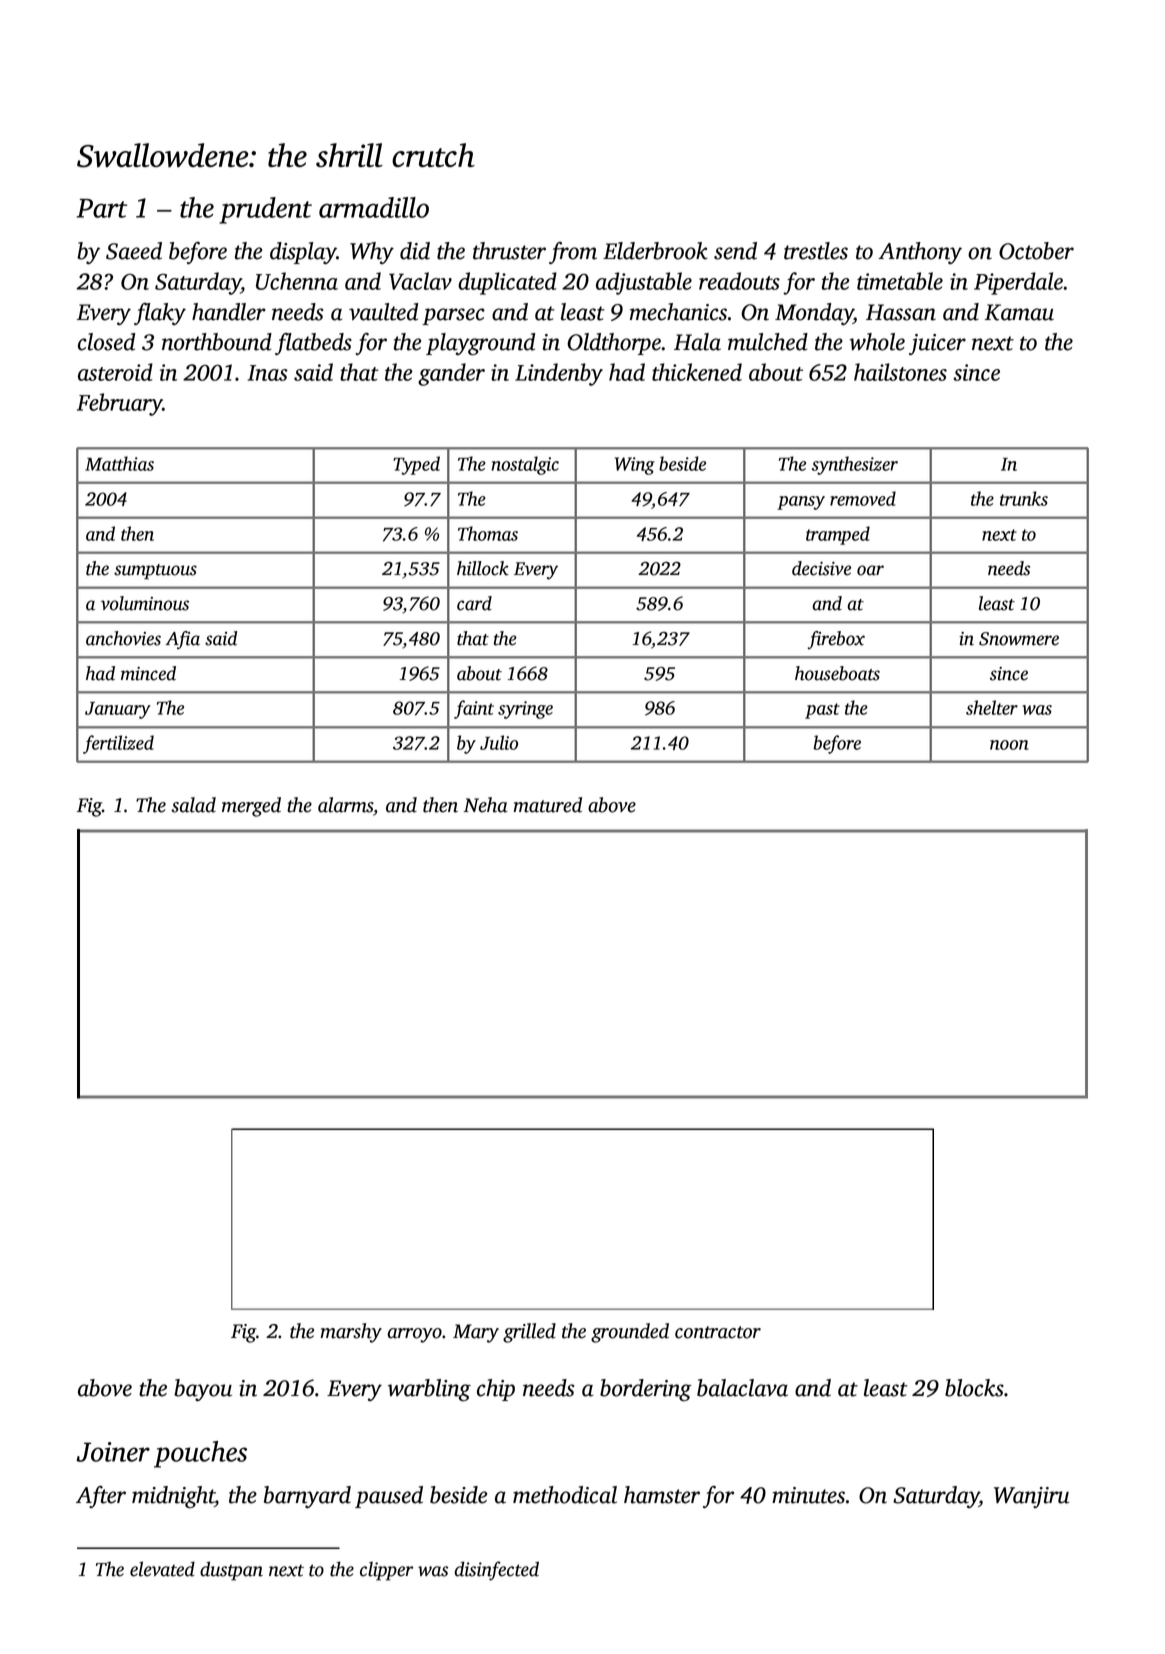  I want to click on past, so click(822, 711).
